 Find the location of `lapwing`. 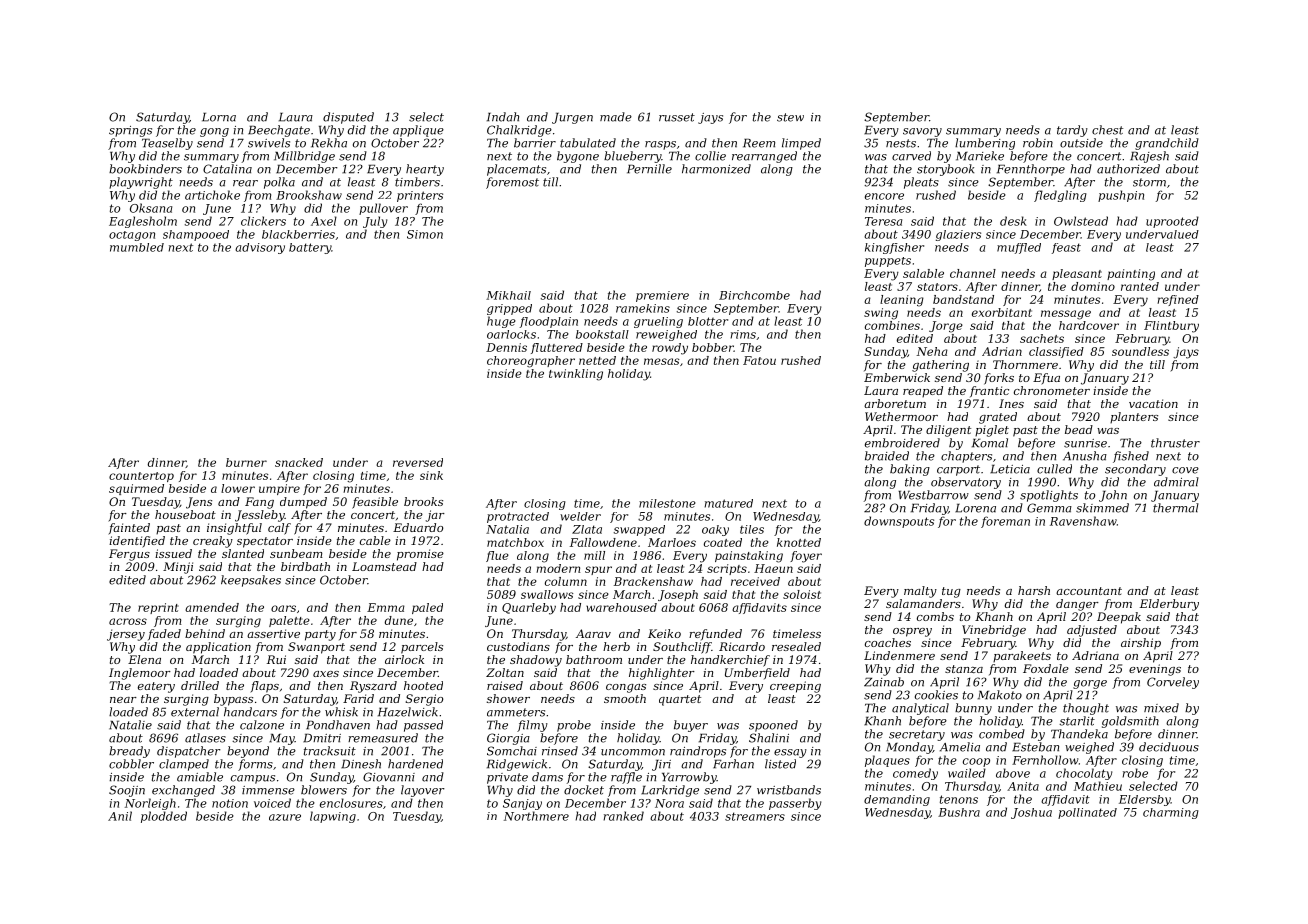

lapwing is located at coordinates (333, 817).
